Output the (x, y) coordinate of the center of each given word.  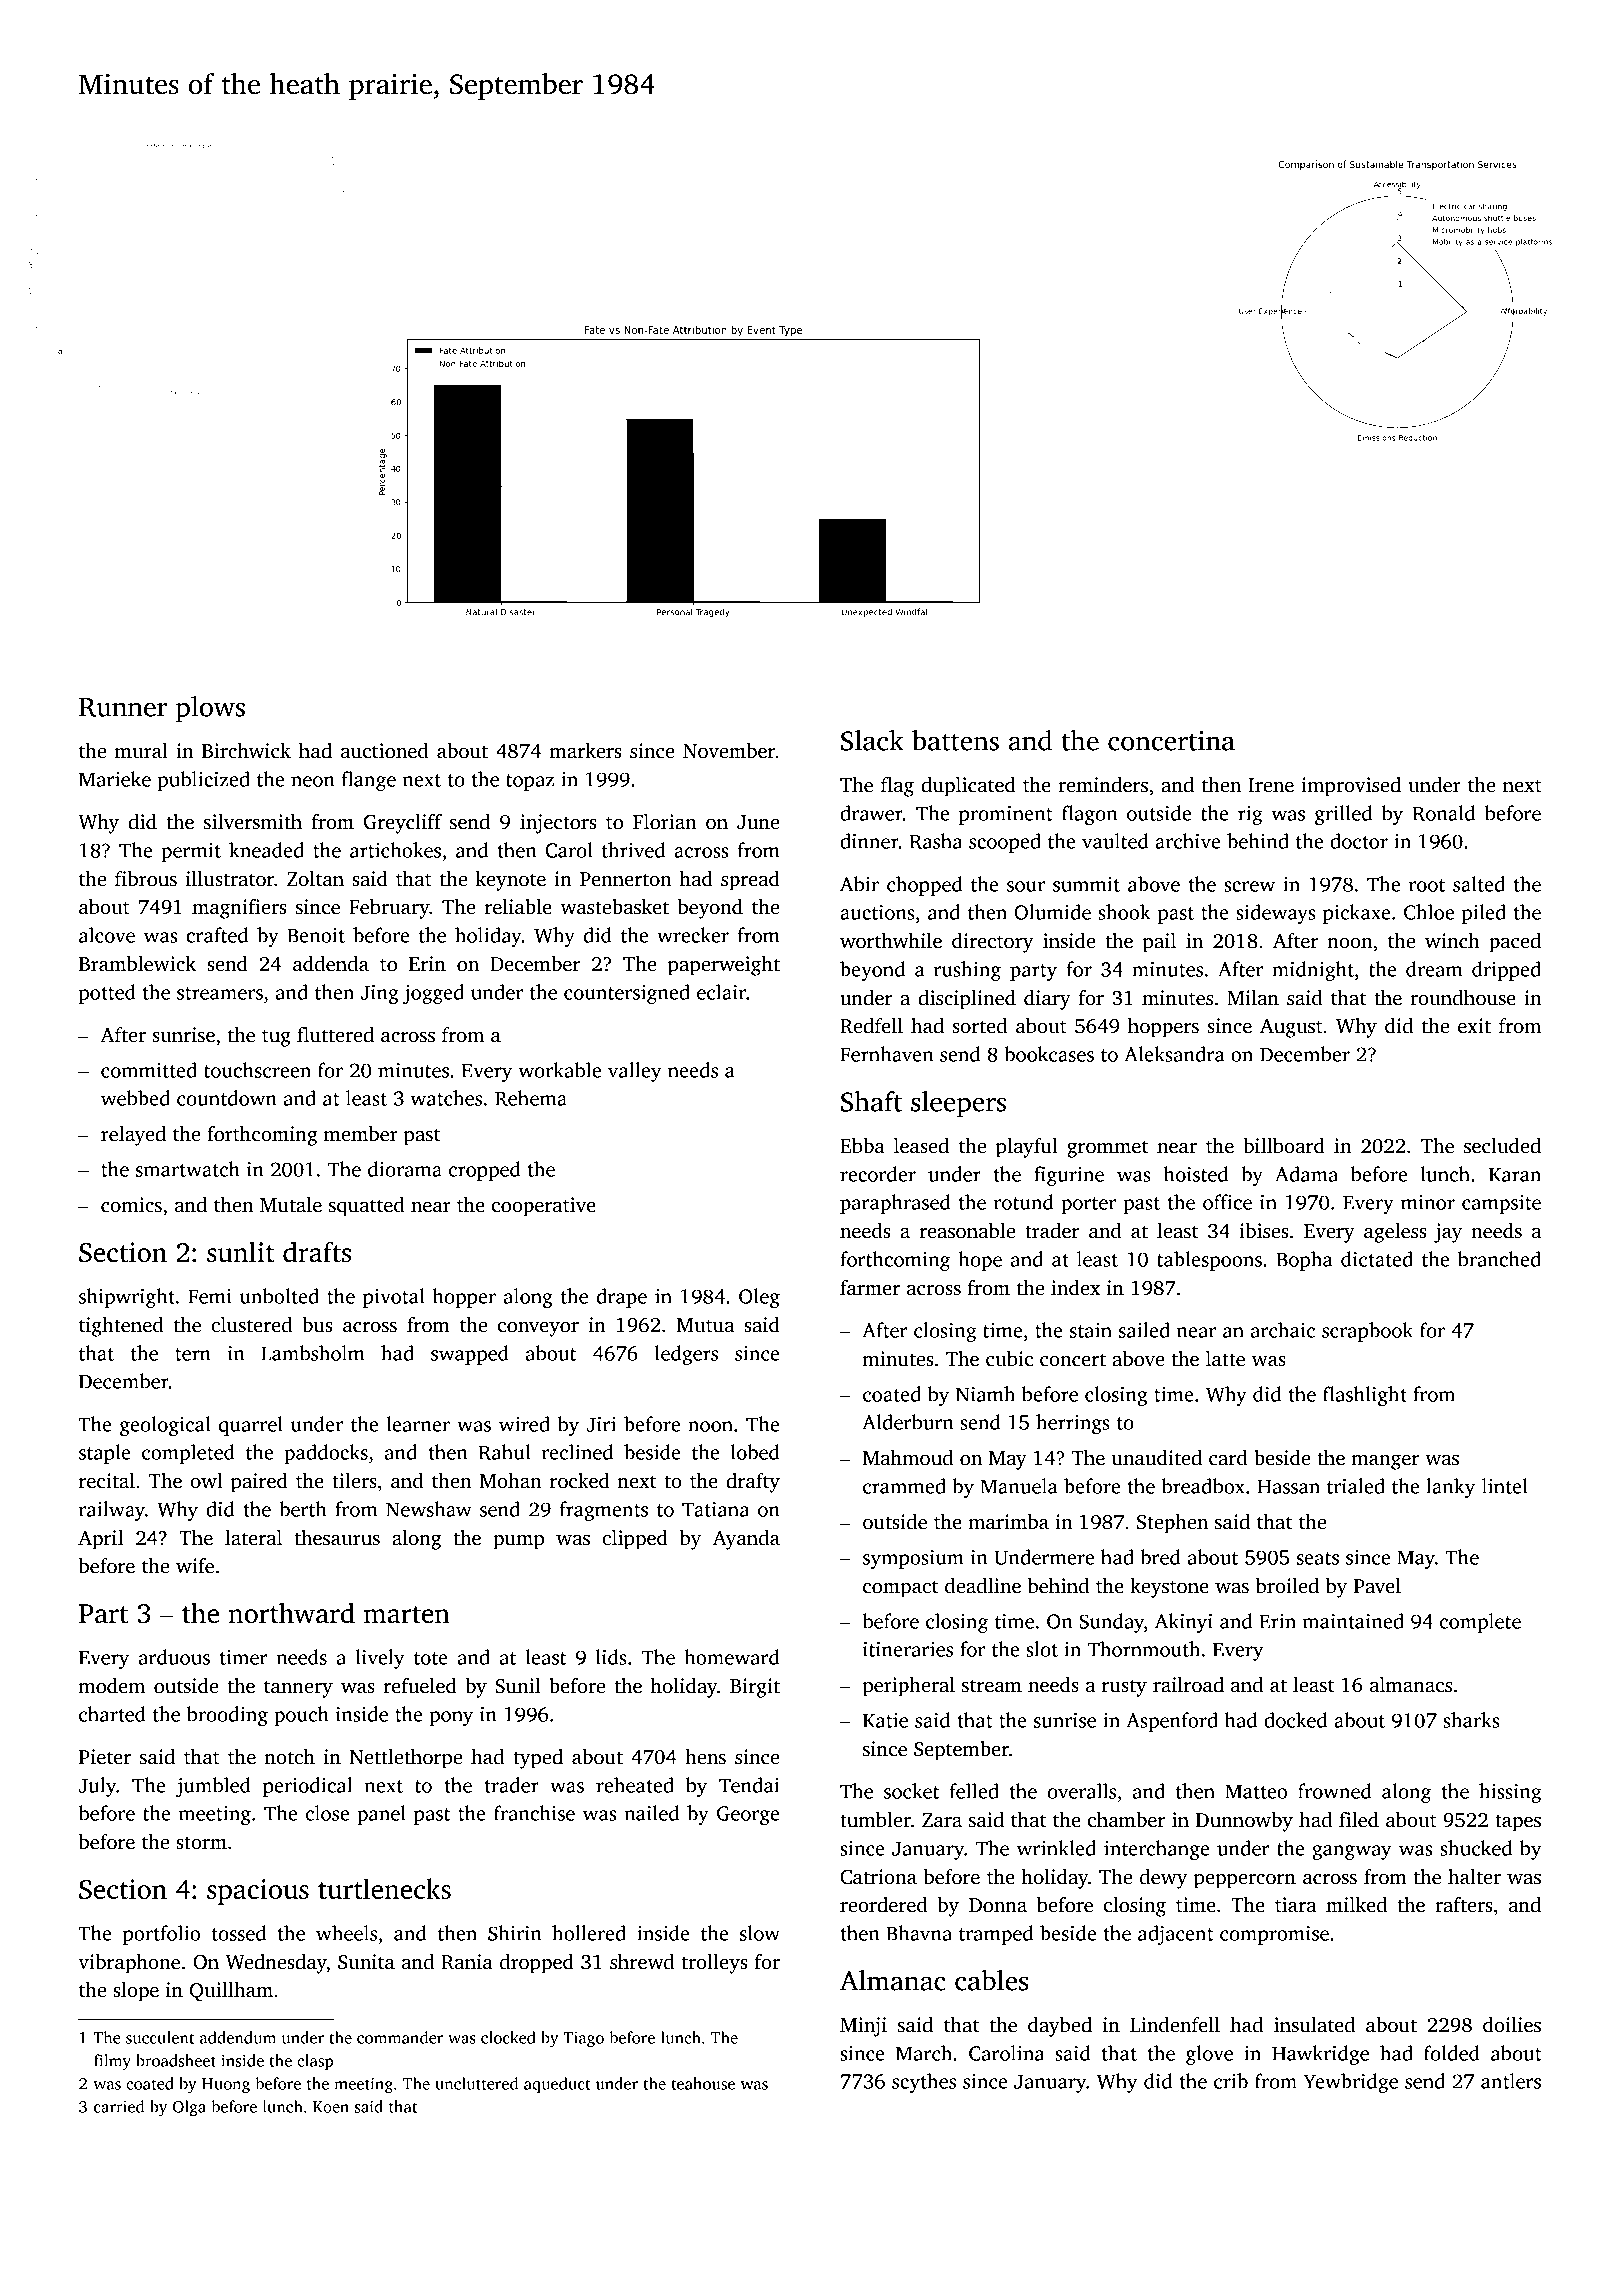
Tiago (583, 2039)
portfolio (161, 1935)
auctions (877, 912)
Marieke (115, 779)
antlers (1511, 2081)
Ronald (1444, 813)
